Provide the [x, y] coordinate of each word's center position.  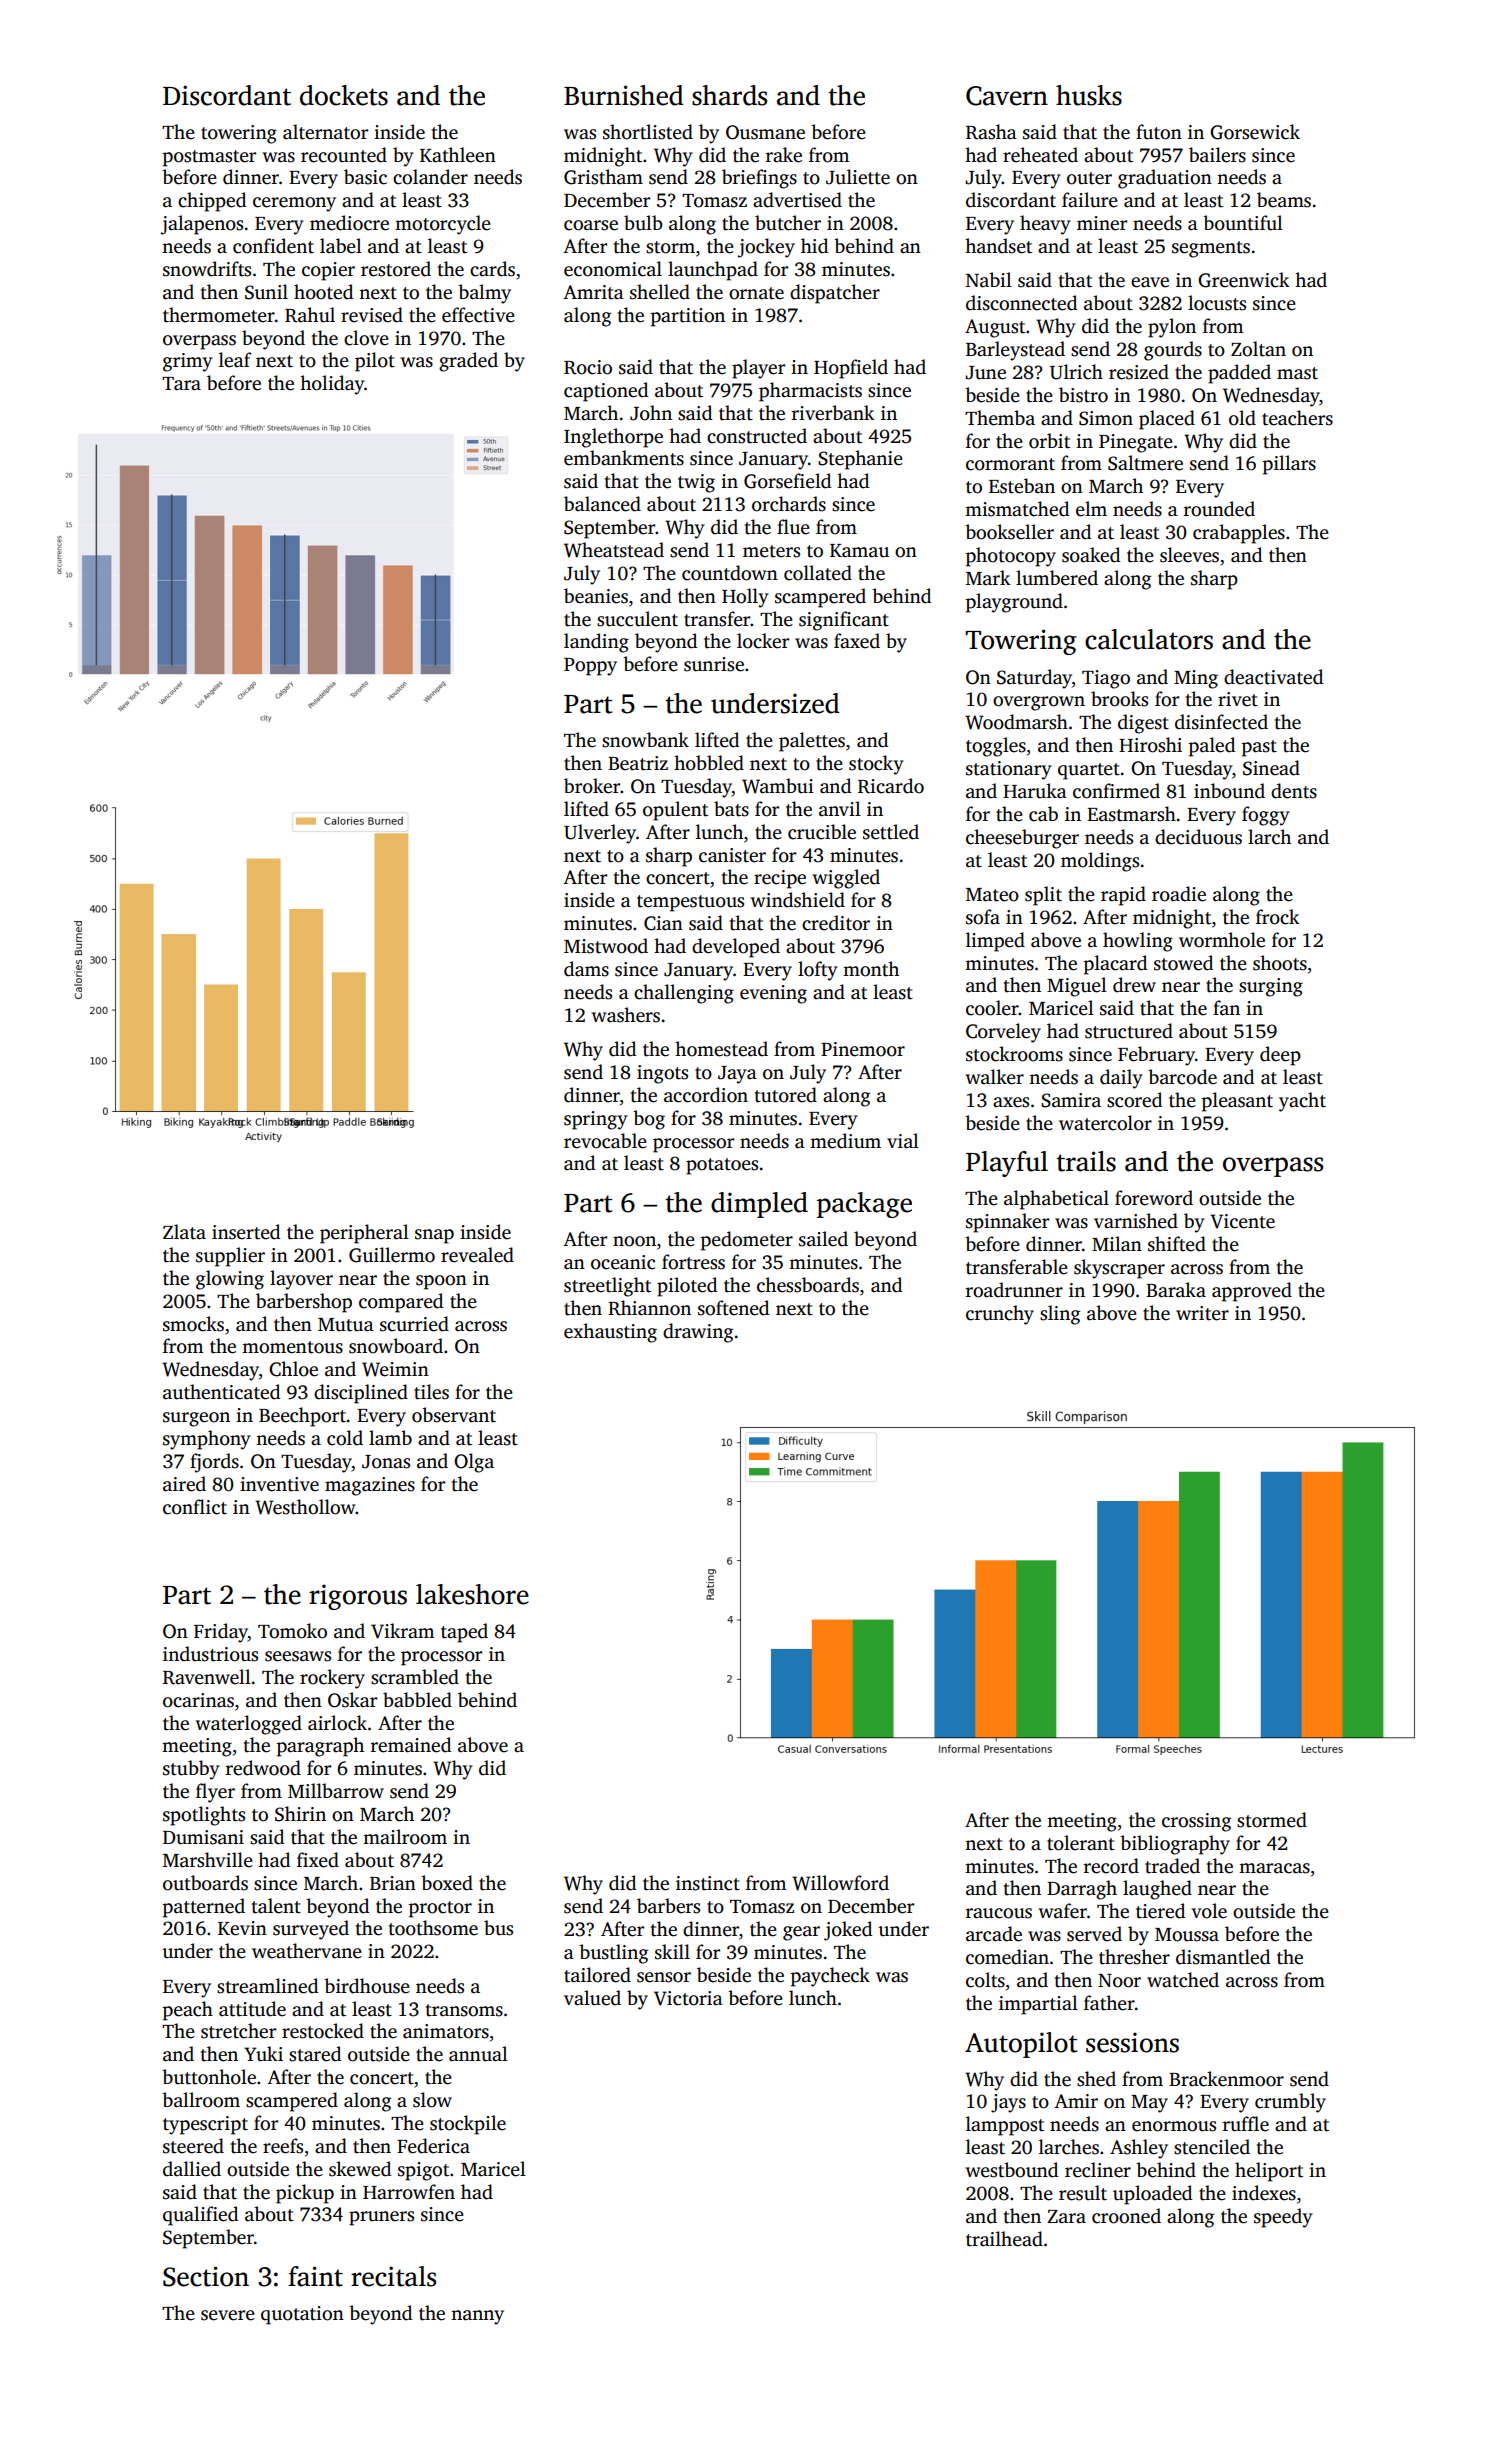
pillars [1289, 465]
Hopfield [851, 369]
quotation [302, 2315]
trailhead [1004, 2239]
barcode [1182, 1077]
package [864, 1205]
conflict [195, 1507]
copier [328, 271]
